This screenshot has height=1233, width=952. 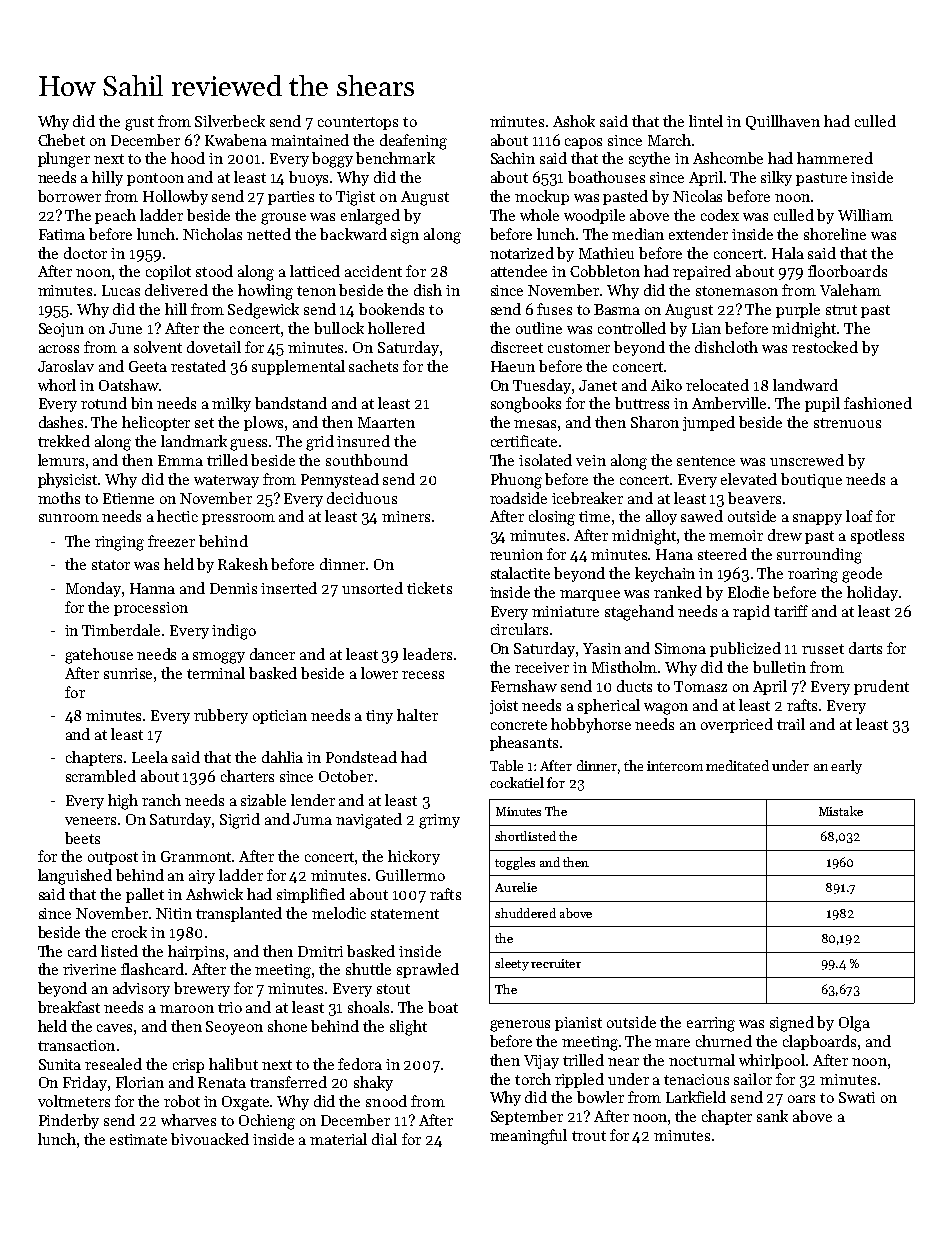 I want to click on Sachin, so click(x=513, y=158).
